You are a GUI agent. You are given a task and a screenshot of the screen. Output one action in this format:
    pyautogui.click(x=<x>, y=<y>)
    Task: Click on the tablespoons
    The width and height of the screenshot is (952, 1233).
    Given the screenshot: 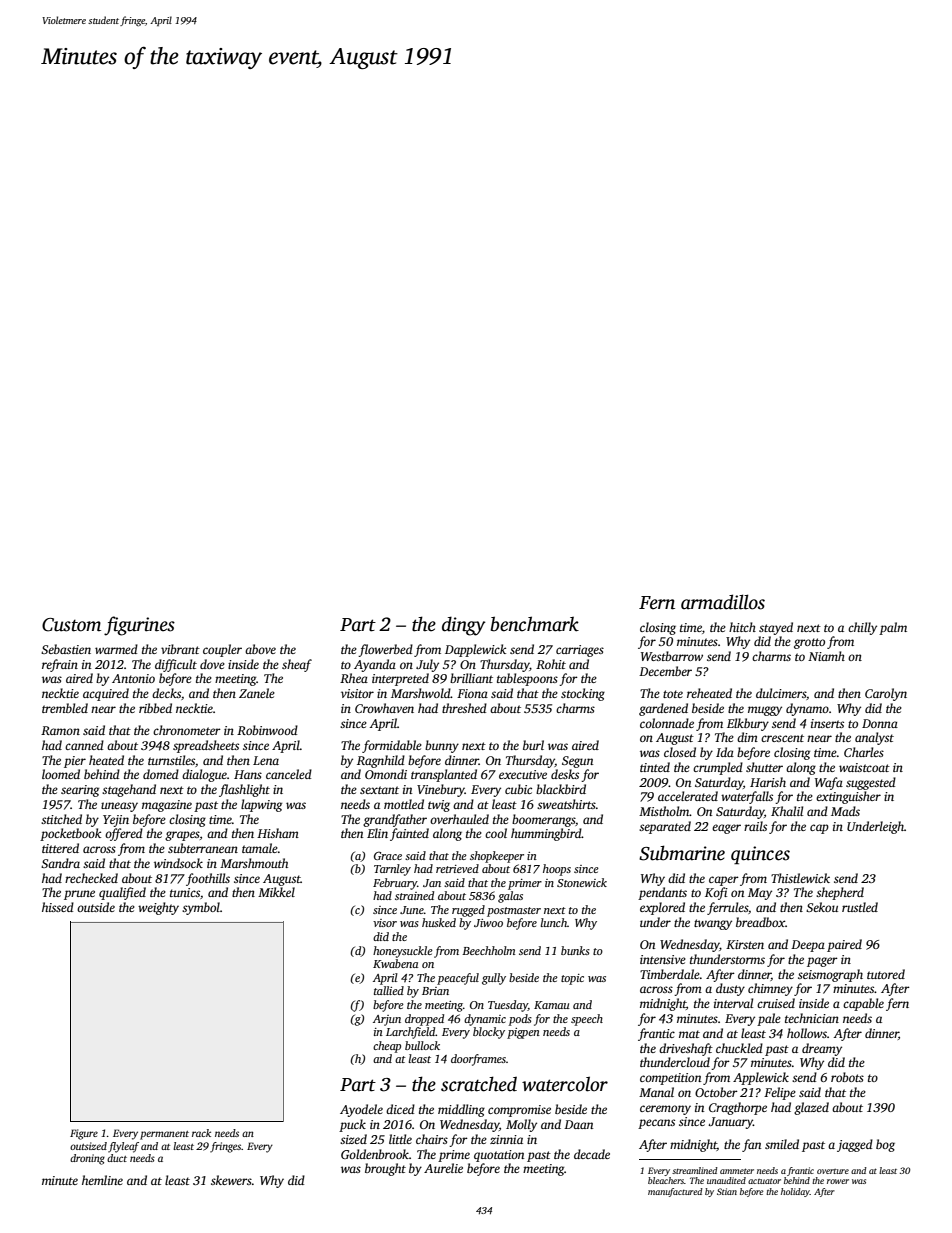 What is the action you would take?
    pyautogui.click(x=527, y=679)
